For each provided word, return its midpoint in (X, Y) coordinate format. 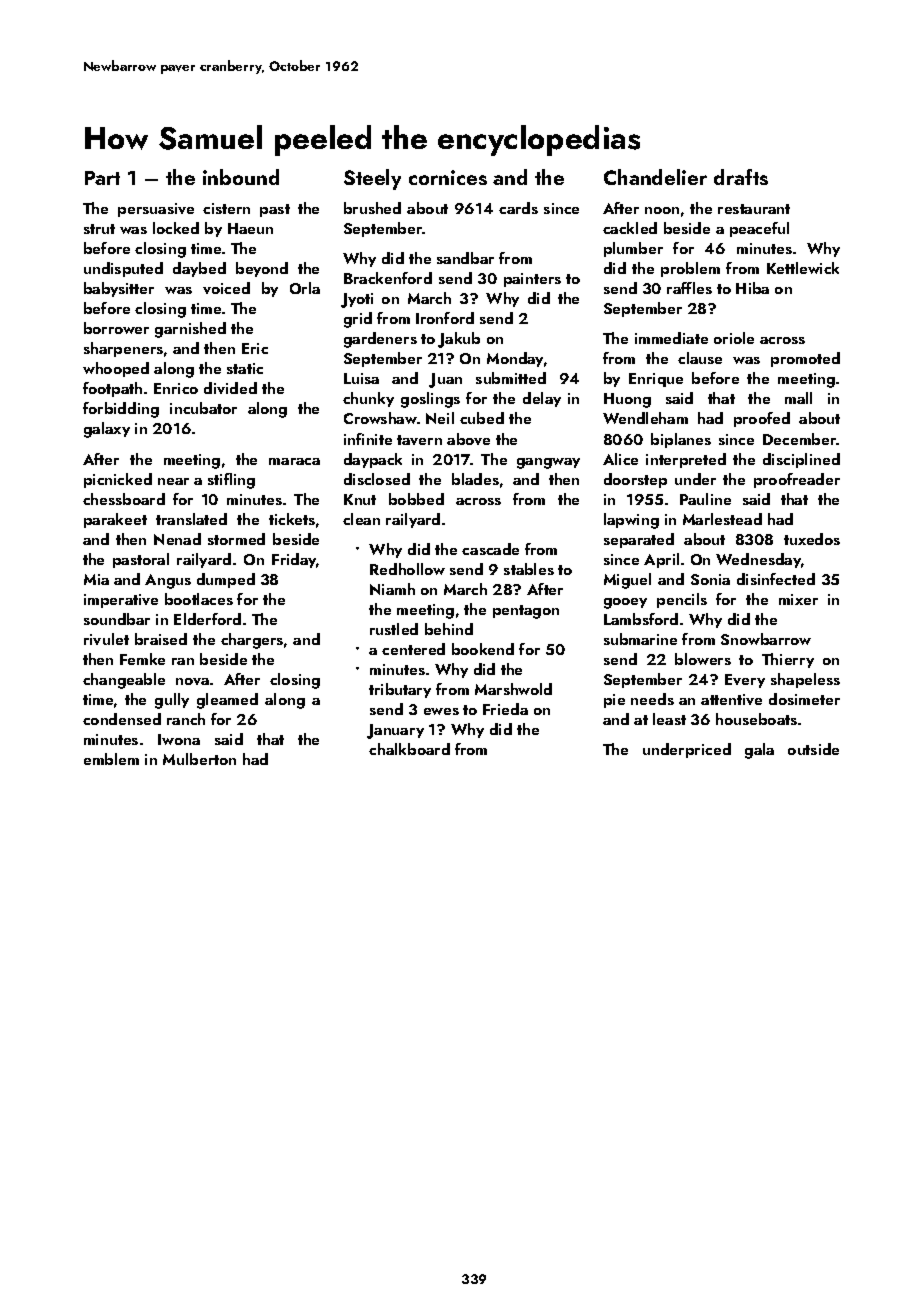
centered (413, 649)
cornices (448, 177)
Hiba (752, 288)
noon (662, 210)
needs (652, 699)
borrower (116, 328)
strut (99, 229)
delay (542, 399)
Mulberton (199, 759)
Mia (96, 579)
